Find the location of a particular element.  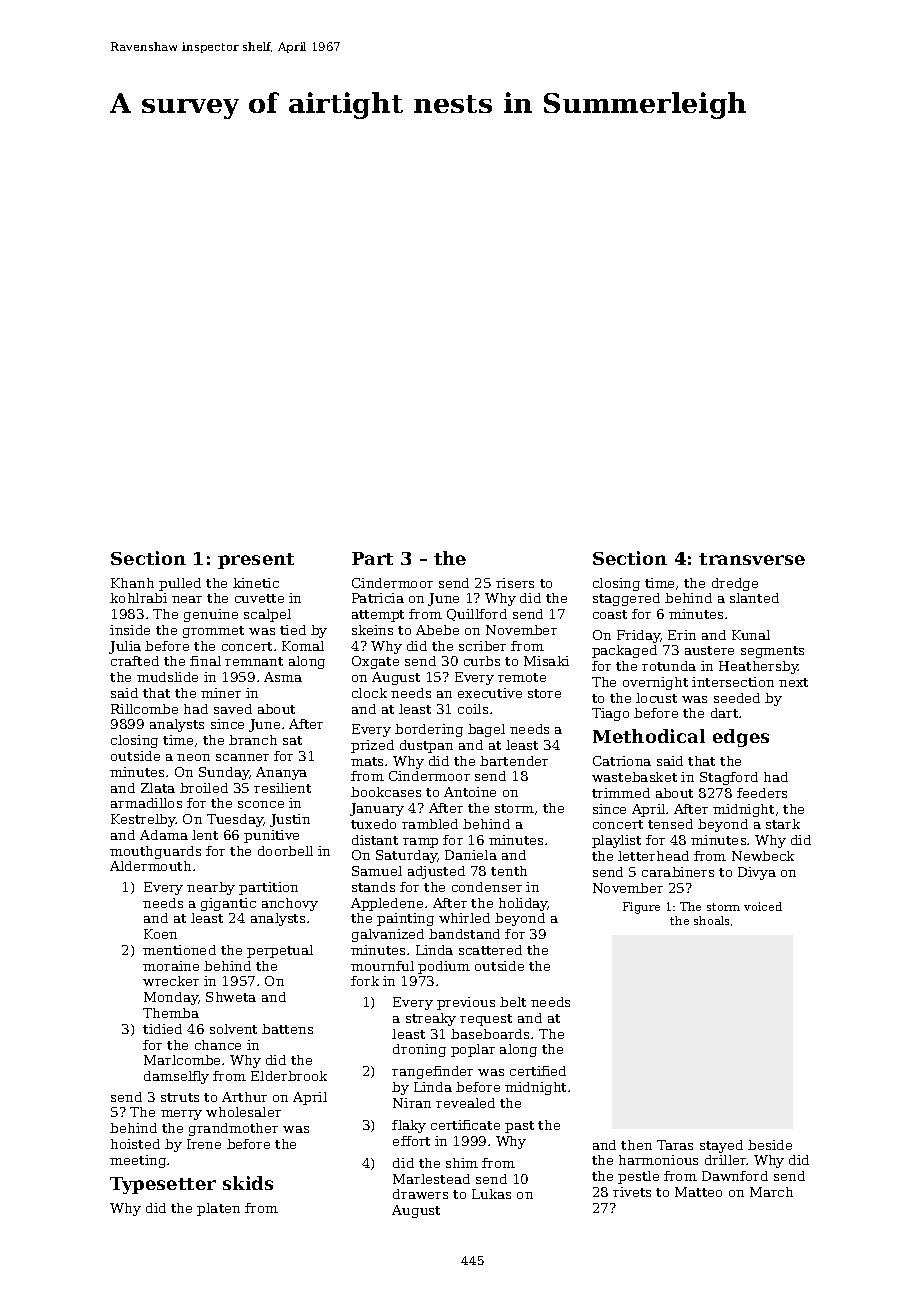

Quillford is located at coordinates (477, 615).
